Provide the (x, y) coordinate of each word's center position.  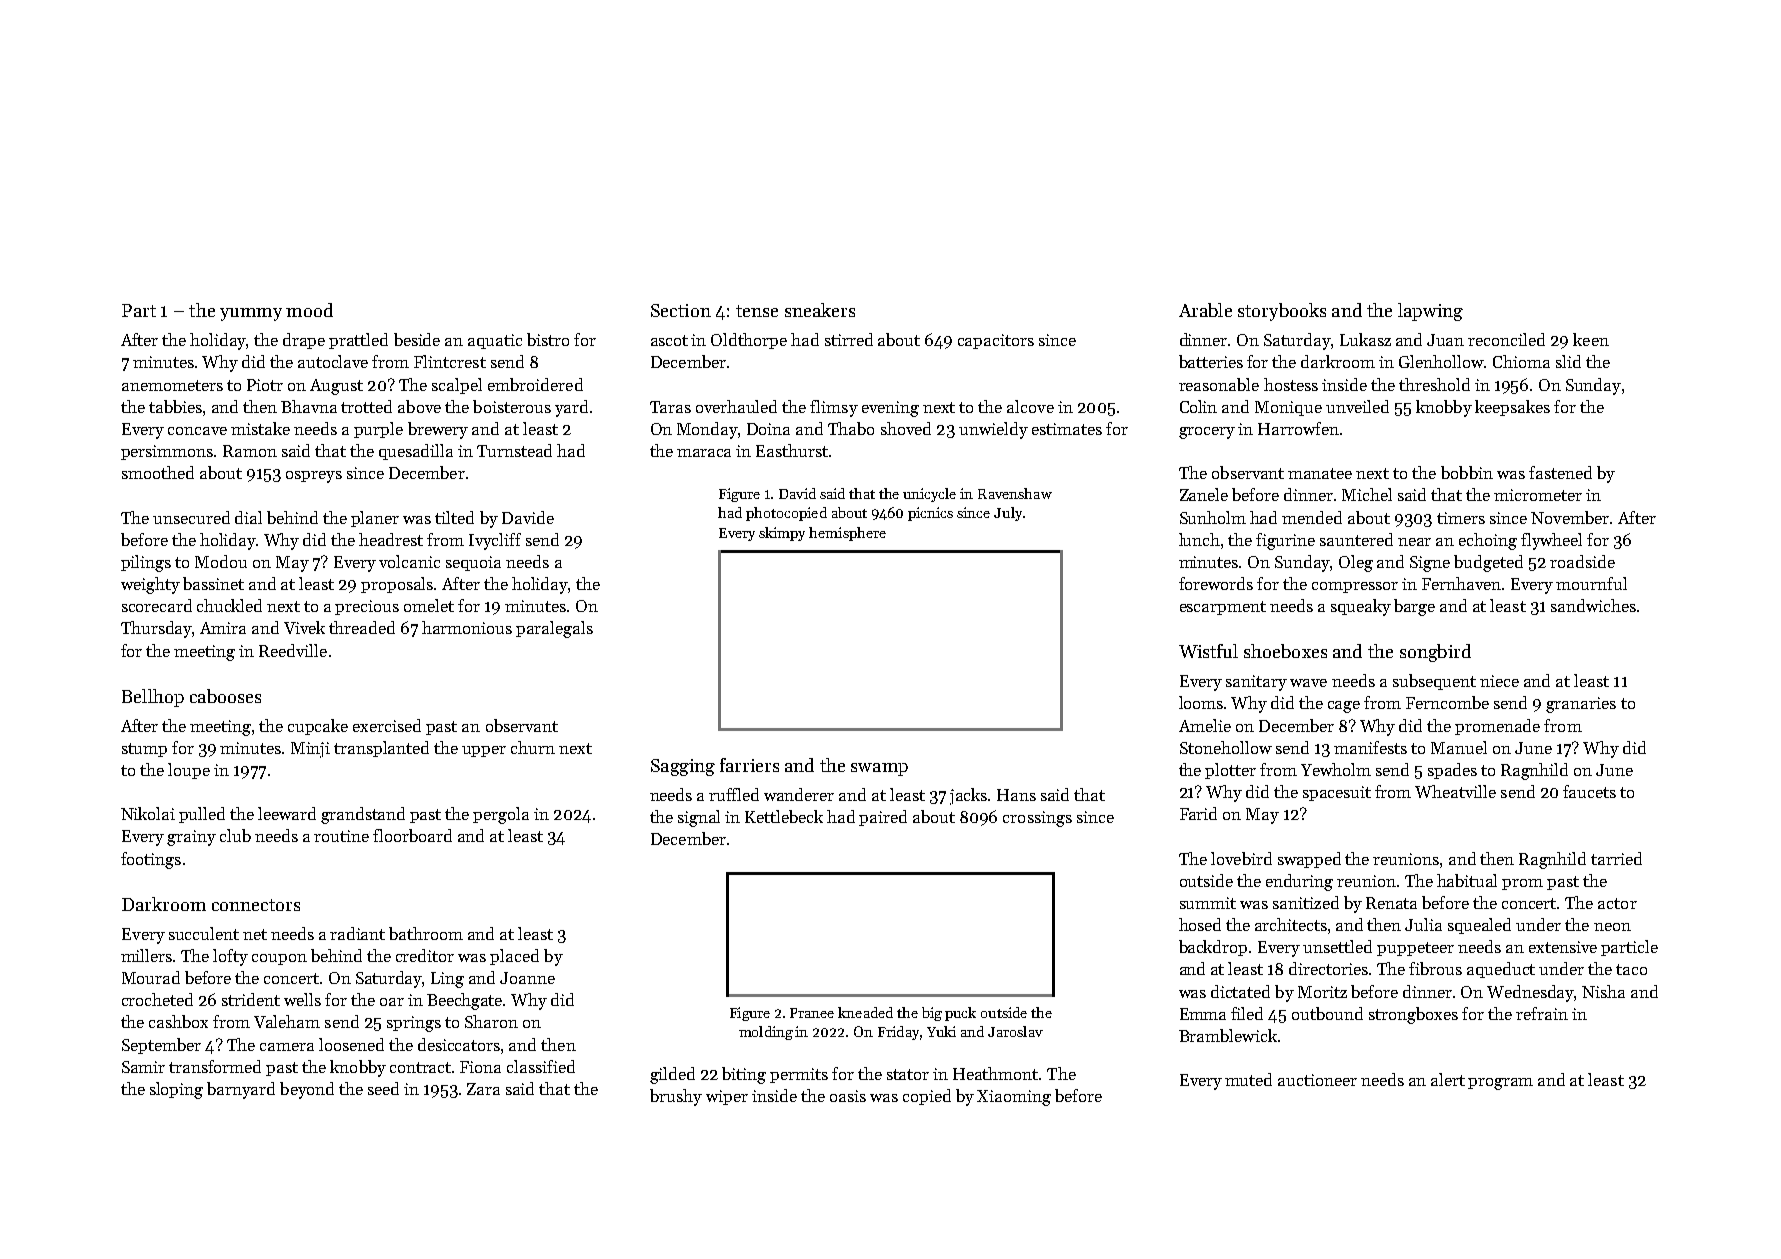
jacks (968, 796)
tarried (1616, 858)
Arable (1205, 310)
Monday (708, 430)
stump (144, 750)
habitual (1467, 880)
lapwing (1430, 312)
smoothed (158, 472)
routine (341, 836)
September (161, 1046)
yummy (251, 314)
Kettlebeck (784, 816)
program (1500, 1084)
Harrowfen (1298, 428)
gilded (672, 1075)
